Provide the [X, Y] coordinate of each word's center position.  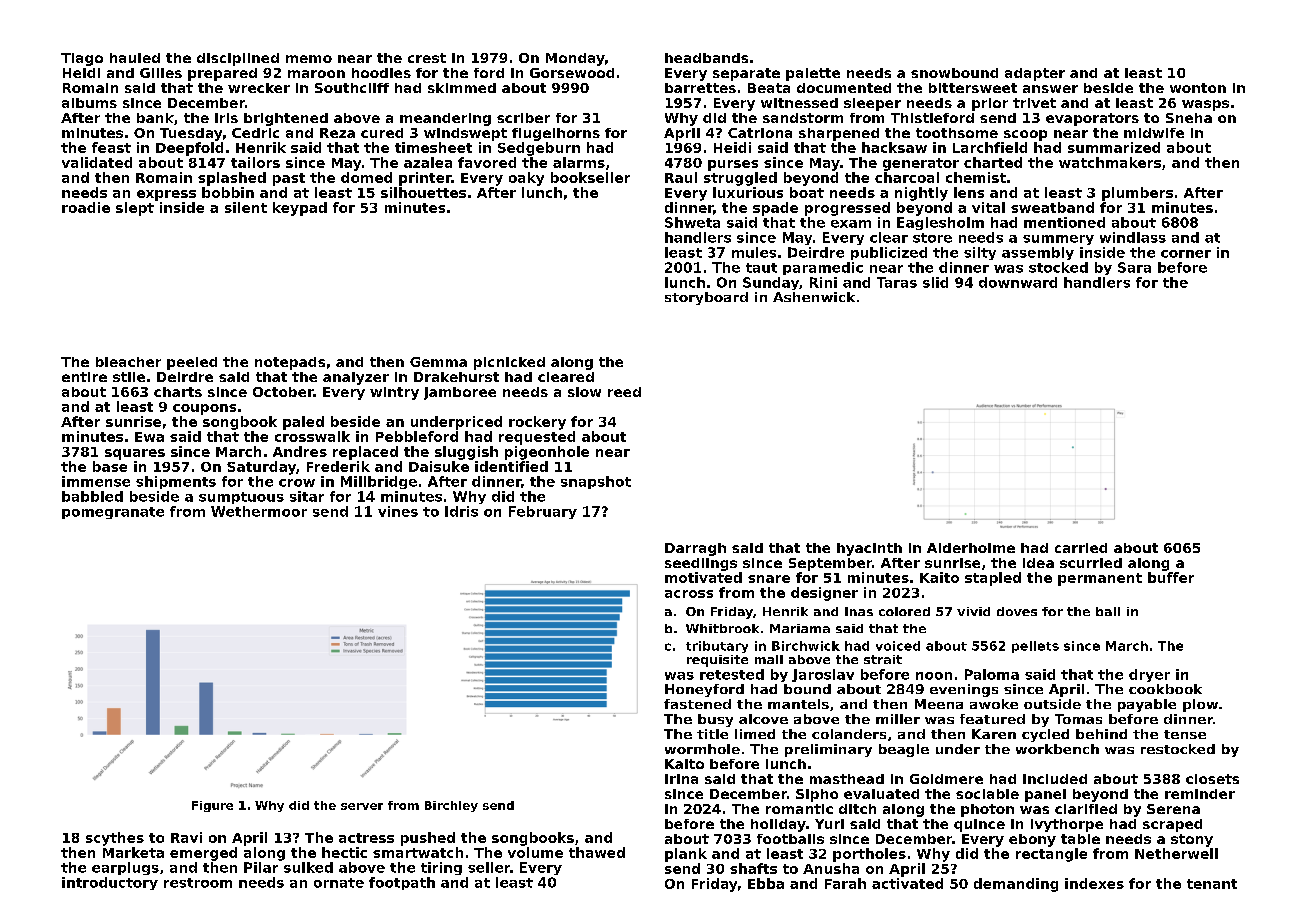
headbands [706, 58]
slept [135, 209]
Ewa [149, 437]
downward [1018, 282]
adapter [1035, 74]
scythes [115, 839]
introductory [110, 883]
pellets [1035, 647]
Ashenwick [814, 297]
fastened [697, 704]
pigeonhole [547, 453]
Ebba [766, 883]
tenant [1212, 884]
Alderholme [971, 548]
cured [382, 133]
